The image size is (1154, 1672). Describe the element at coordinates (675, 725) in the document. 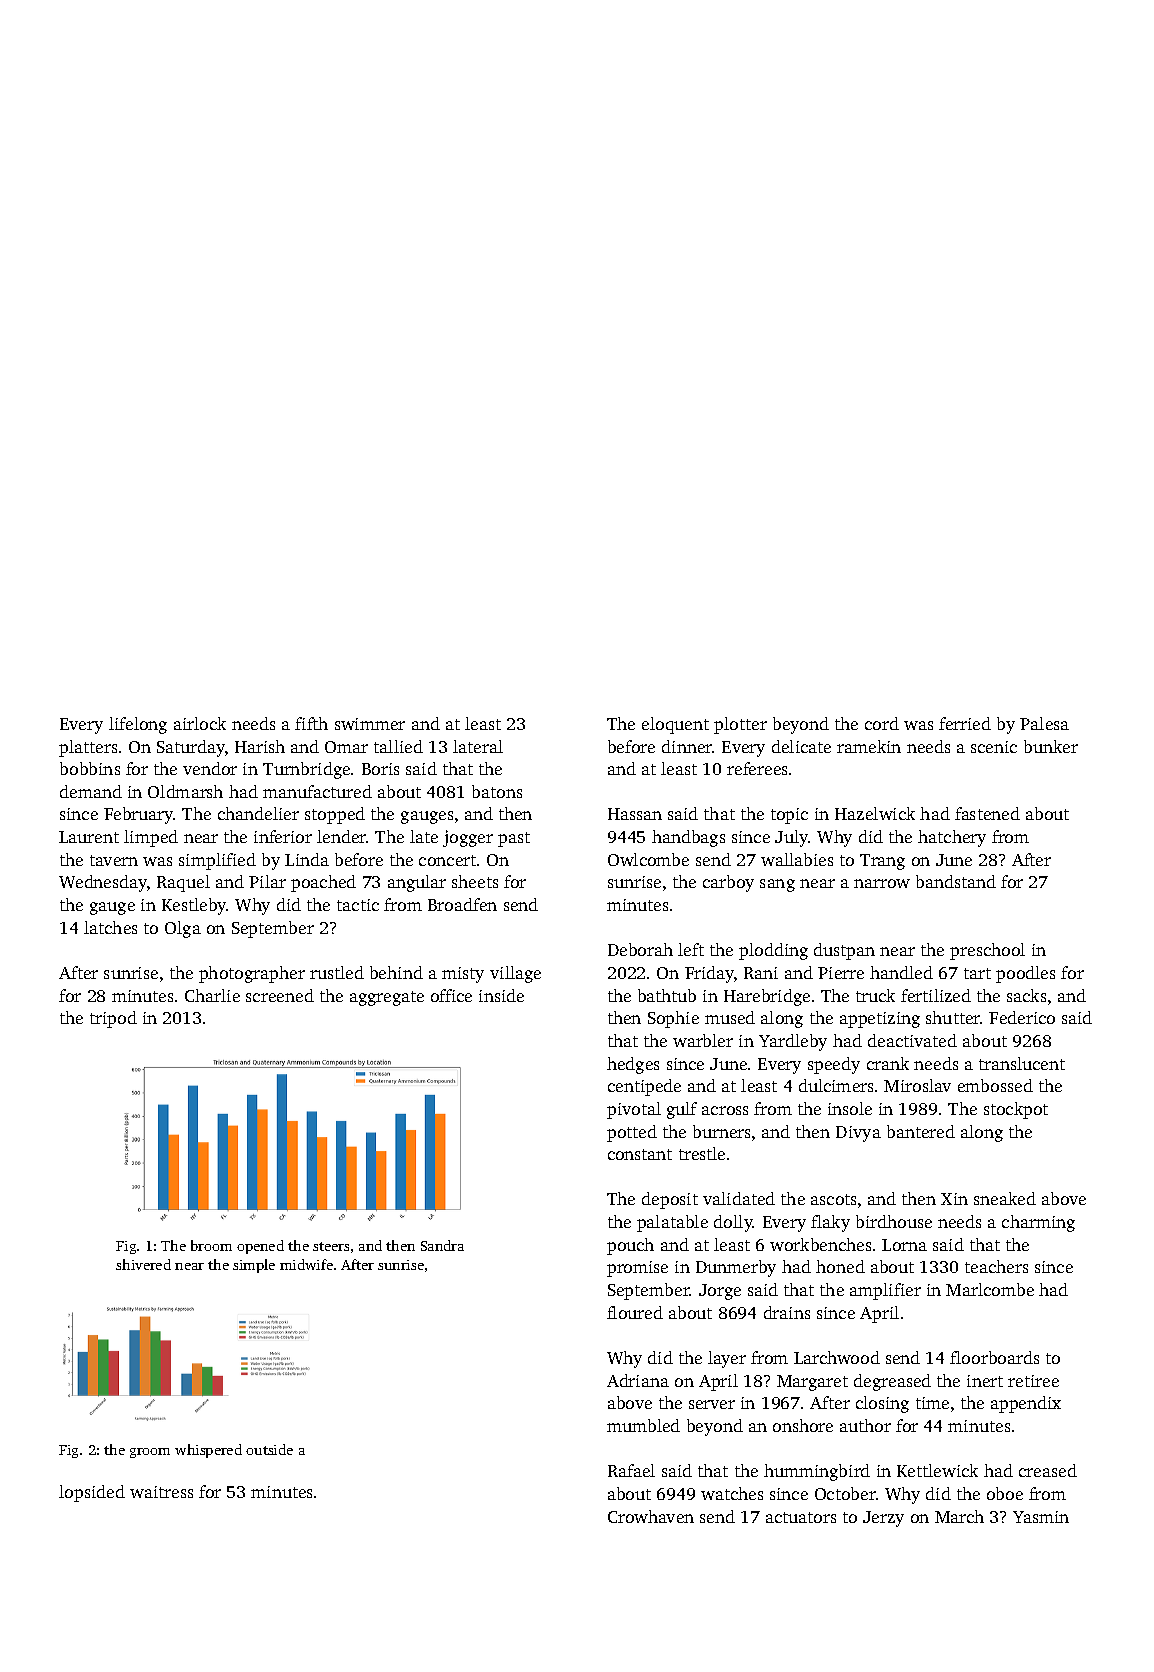

I see `eloquent` at that location.
